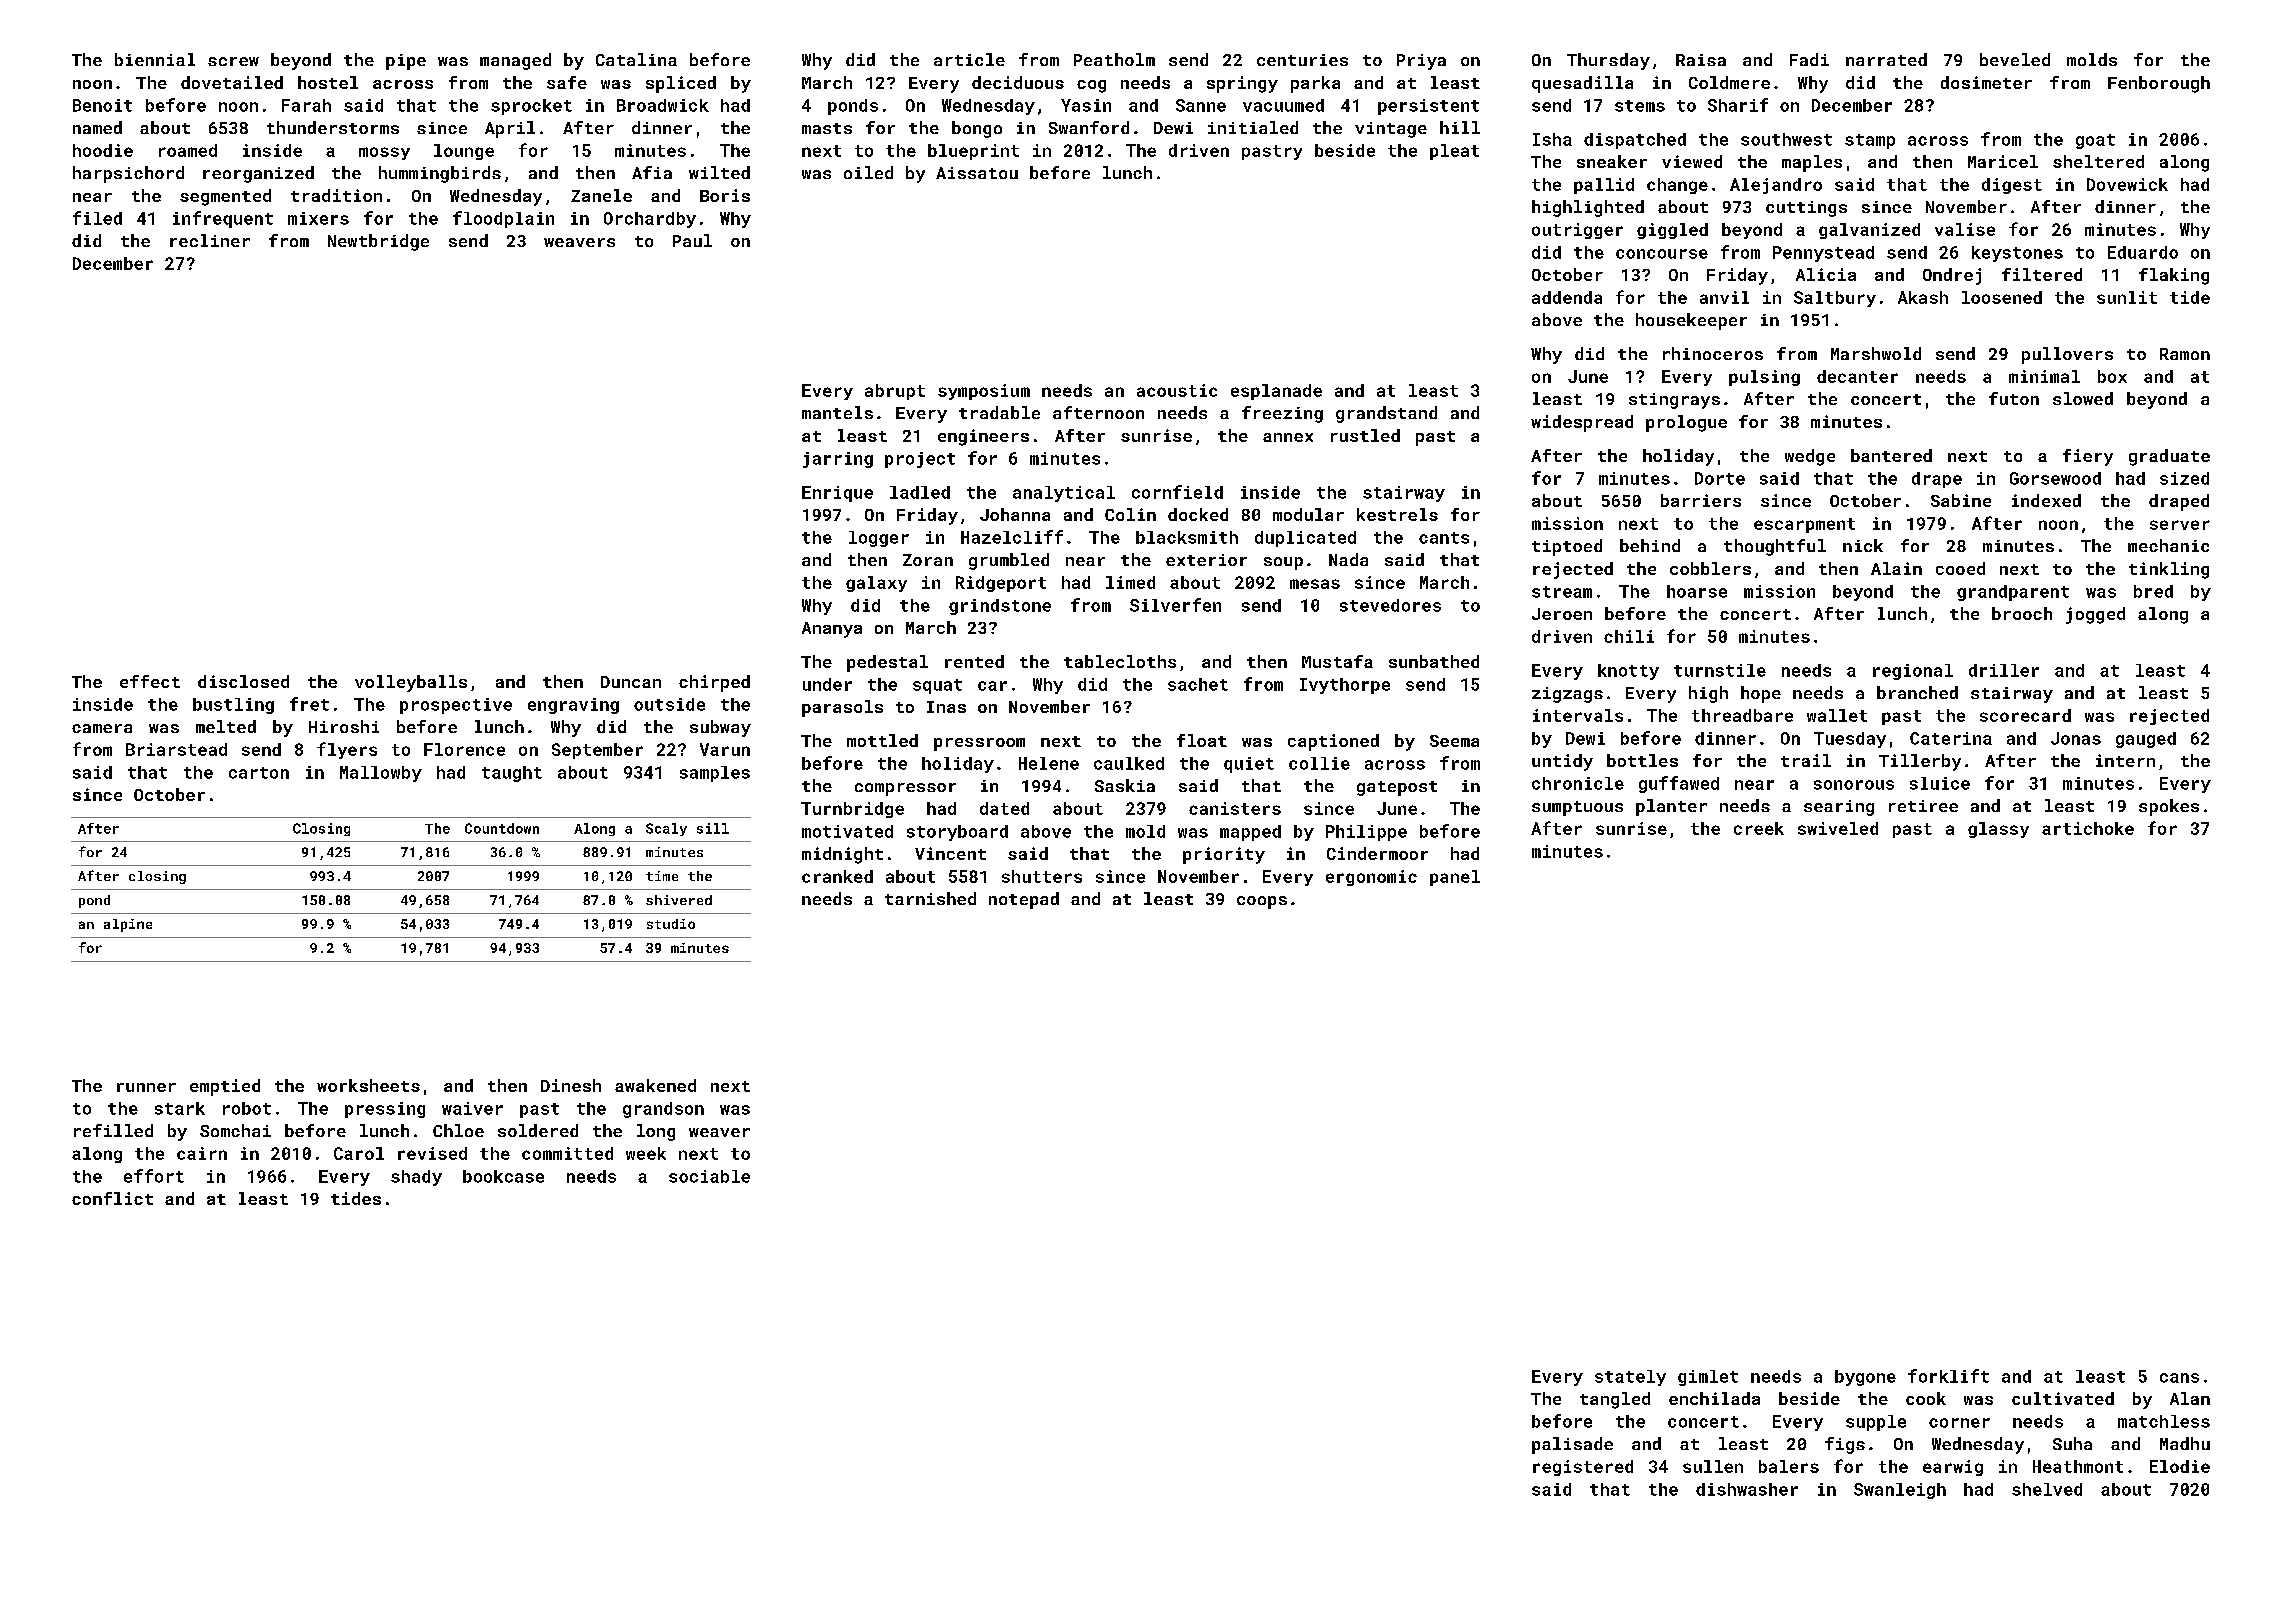 The height and width of the document is (1614, 2282). Describe the element at coordinates (1697, 591) in the document. I see `hoarse` at that location.
